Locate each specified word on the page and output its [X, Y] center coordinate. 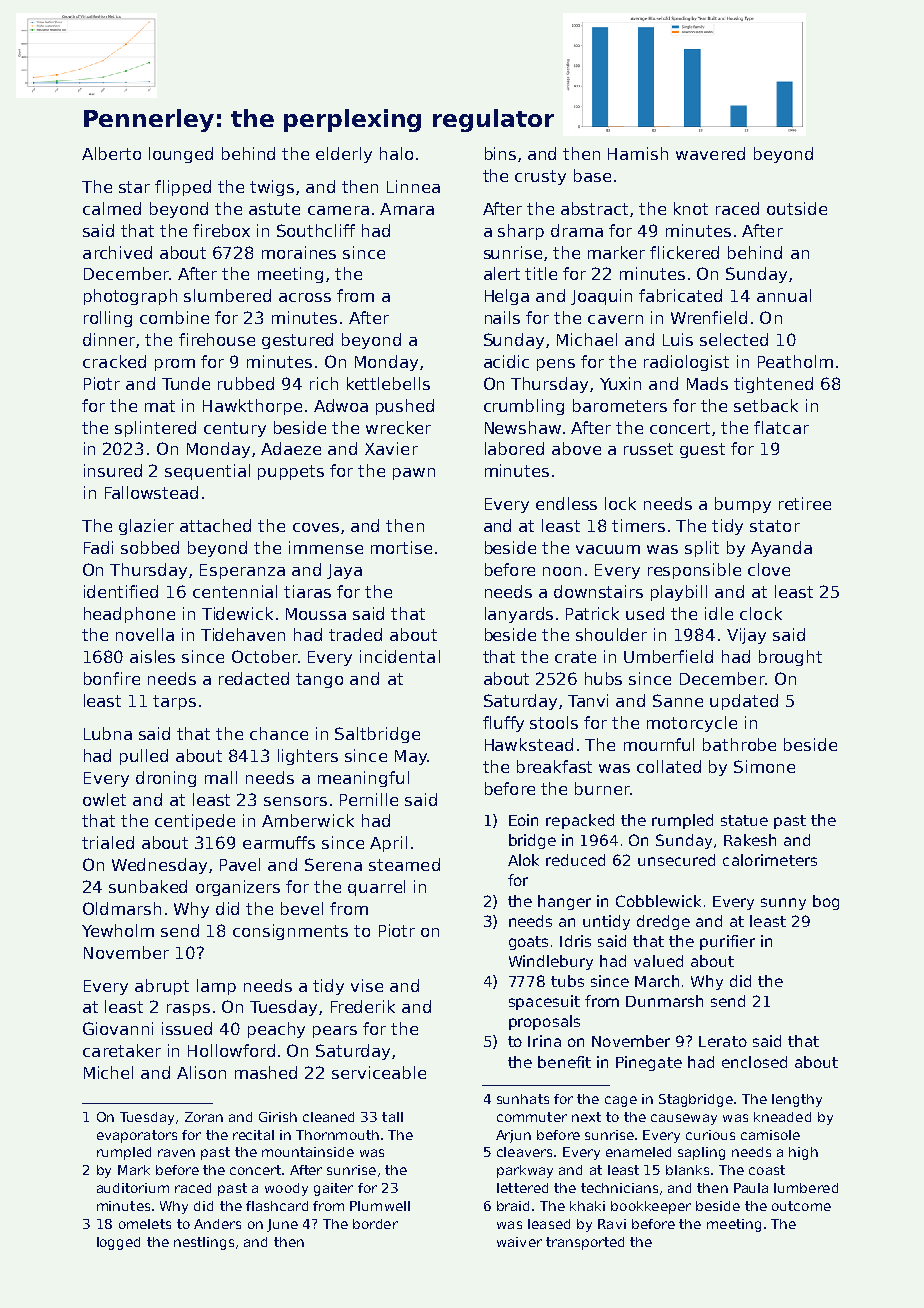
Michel [108, 1072]
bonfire [112, 678]
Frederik [363, 1006]
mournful [659, 744]
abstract [594, 208]
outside [797, 208]
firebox [221, 230]
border [375, 1224]
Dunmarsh [664, 1001]
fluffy [503, 724]
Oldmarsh [122, 908]
